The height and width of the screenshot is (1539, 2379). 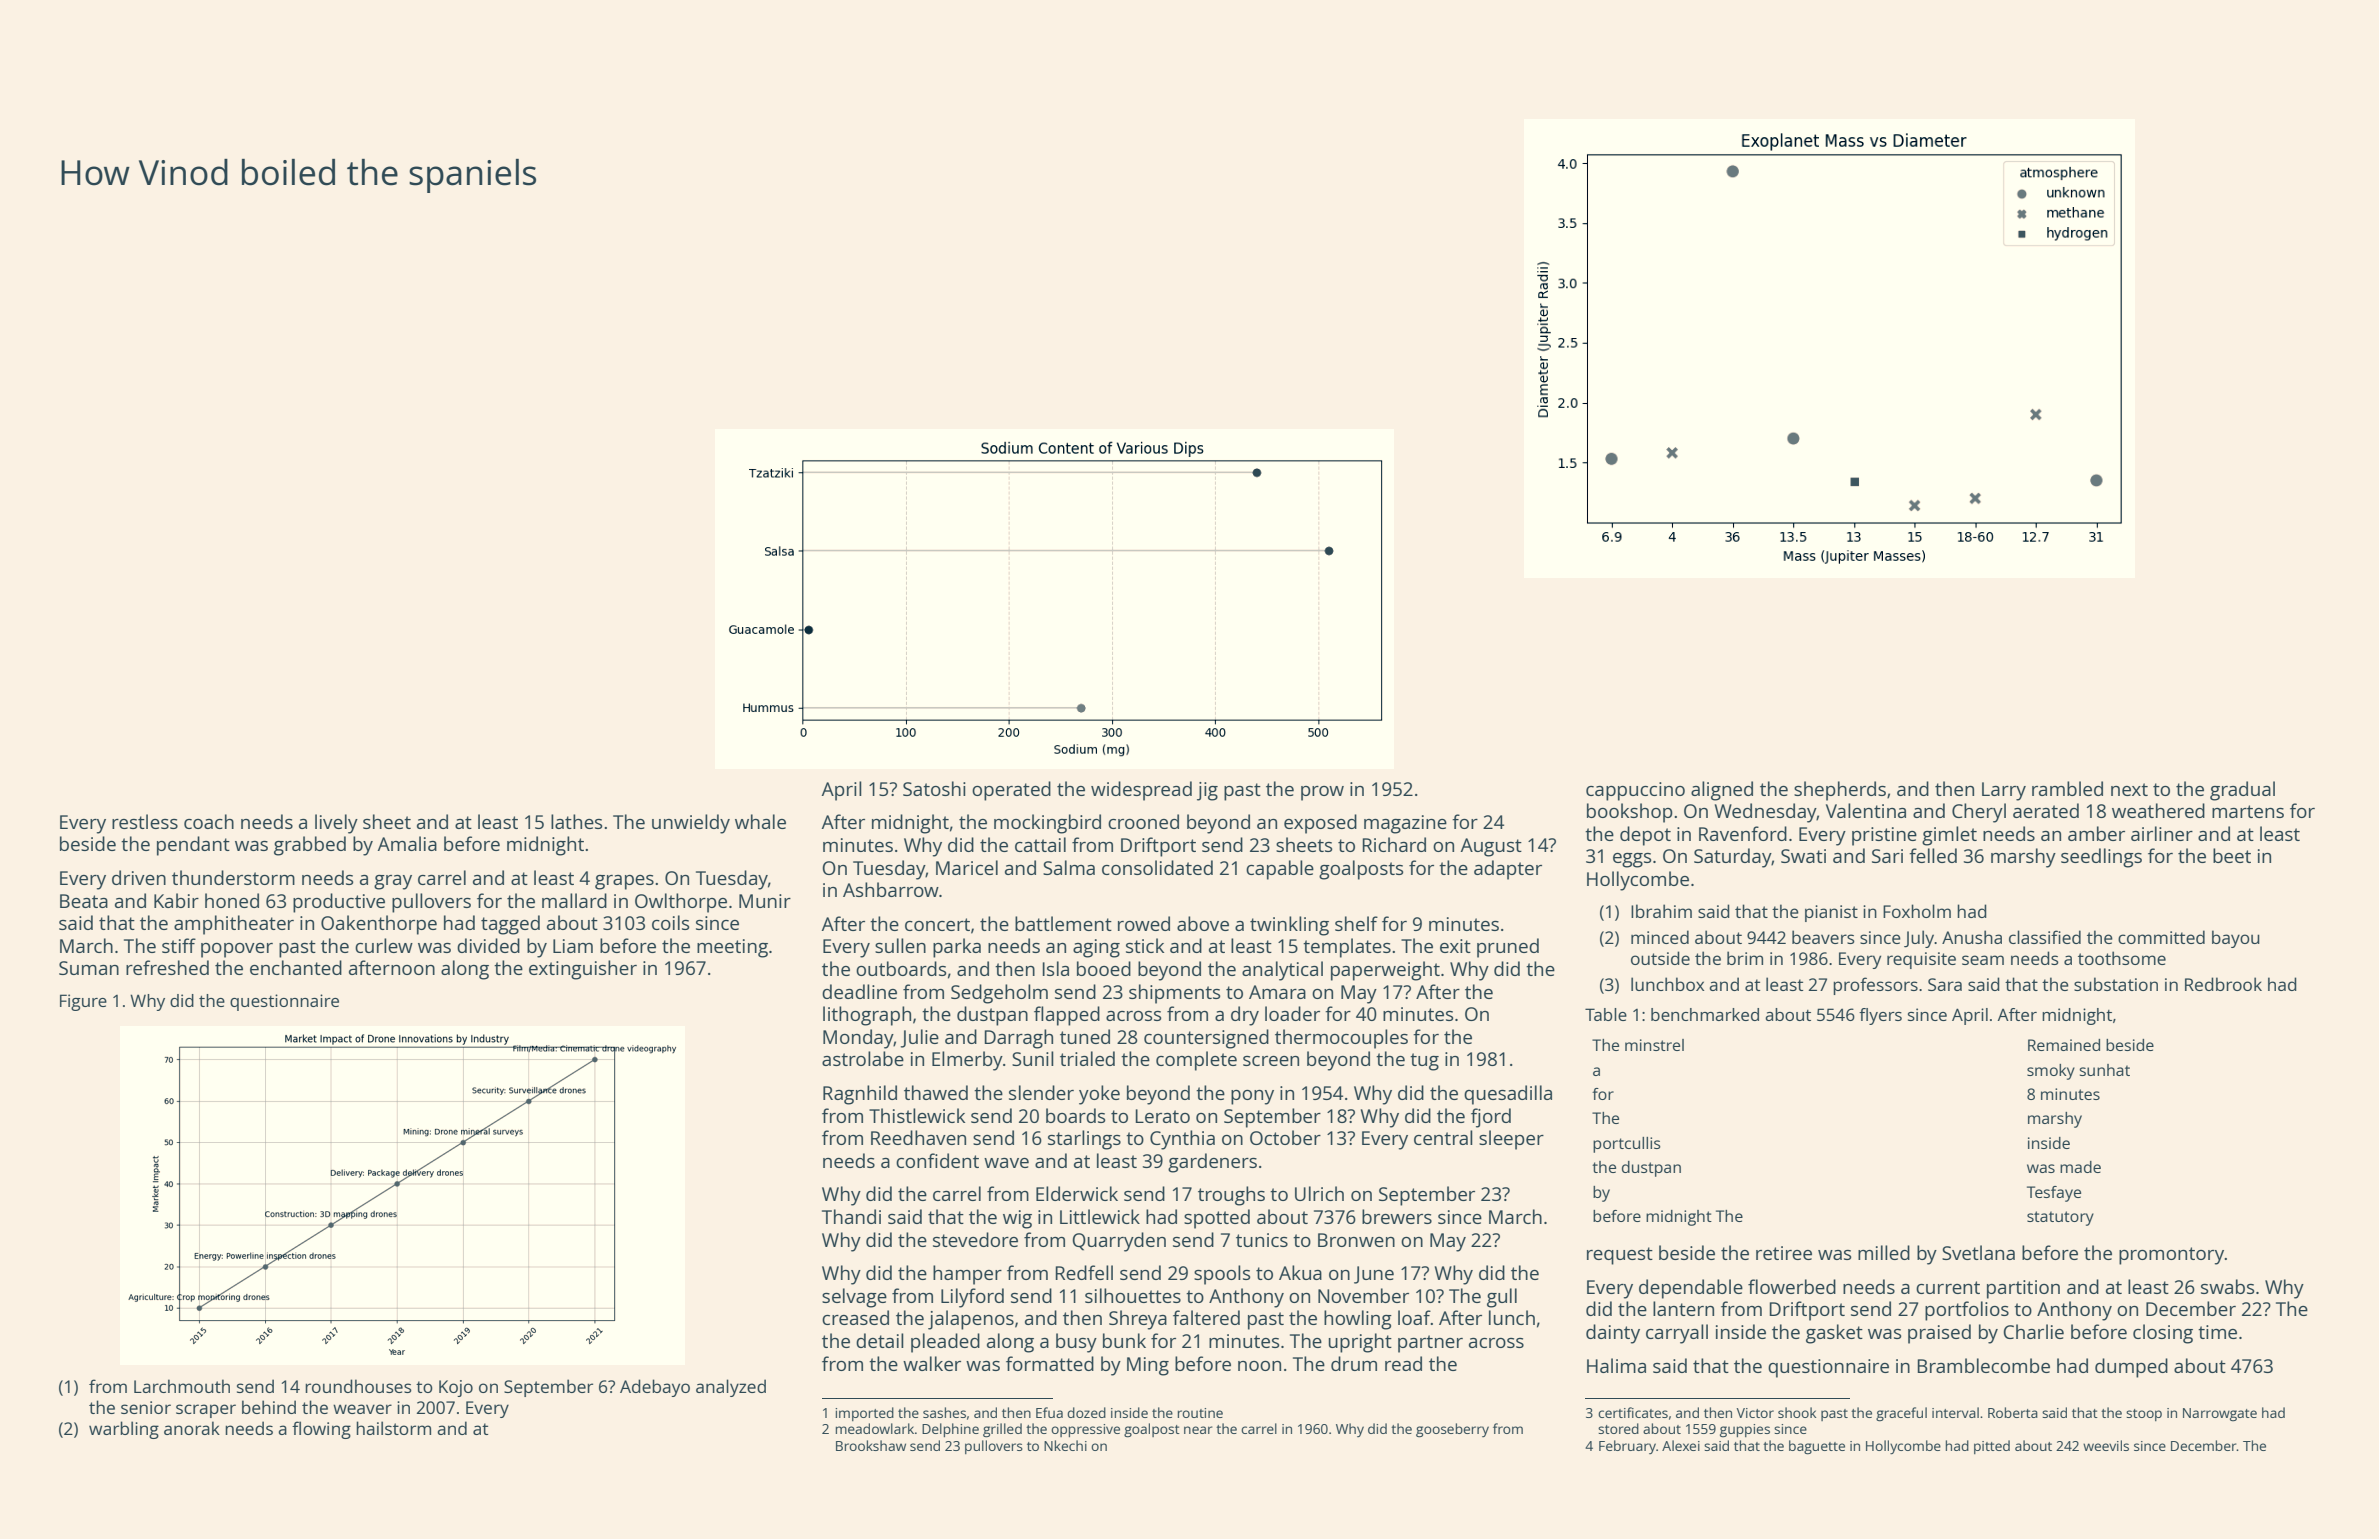 I want to click on Thandi, so click(x=851, y=1216).
